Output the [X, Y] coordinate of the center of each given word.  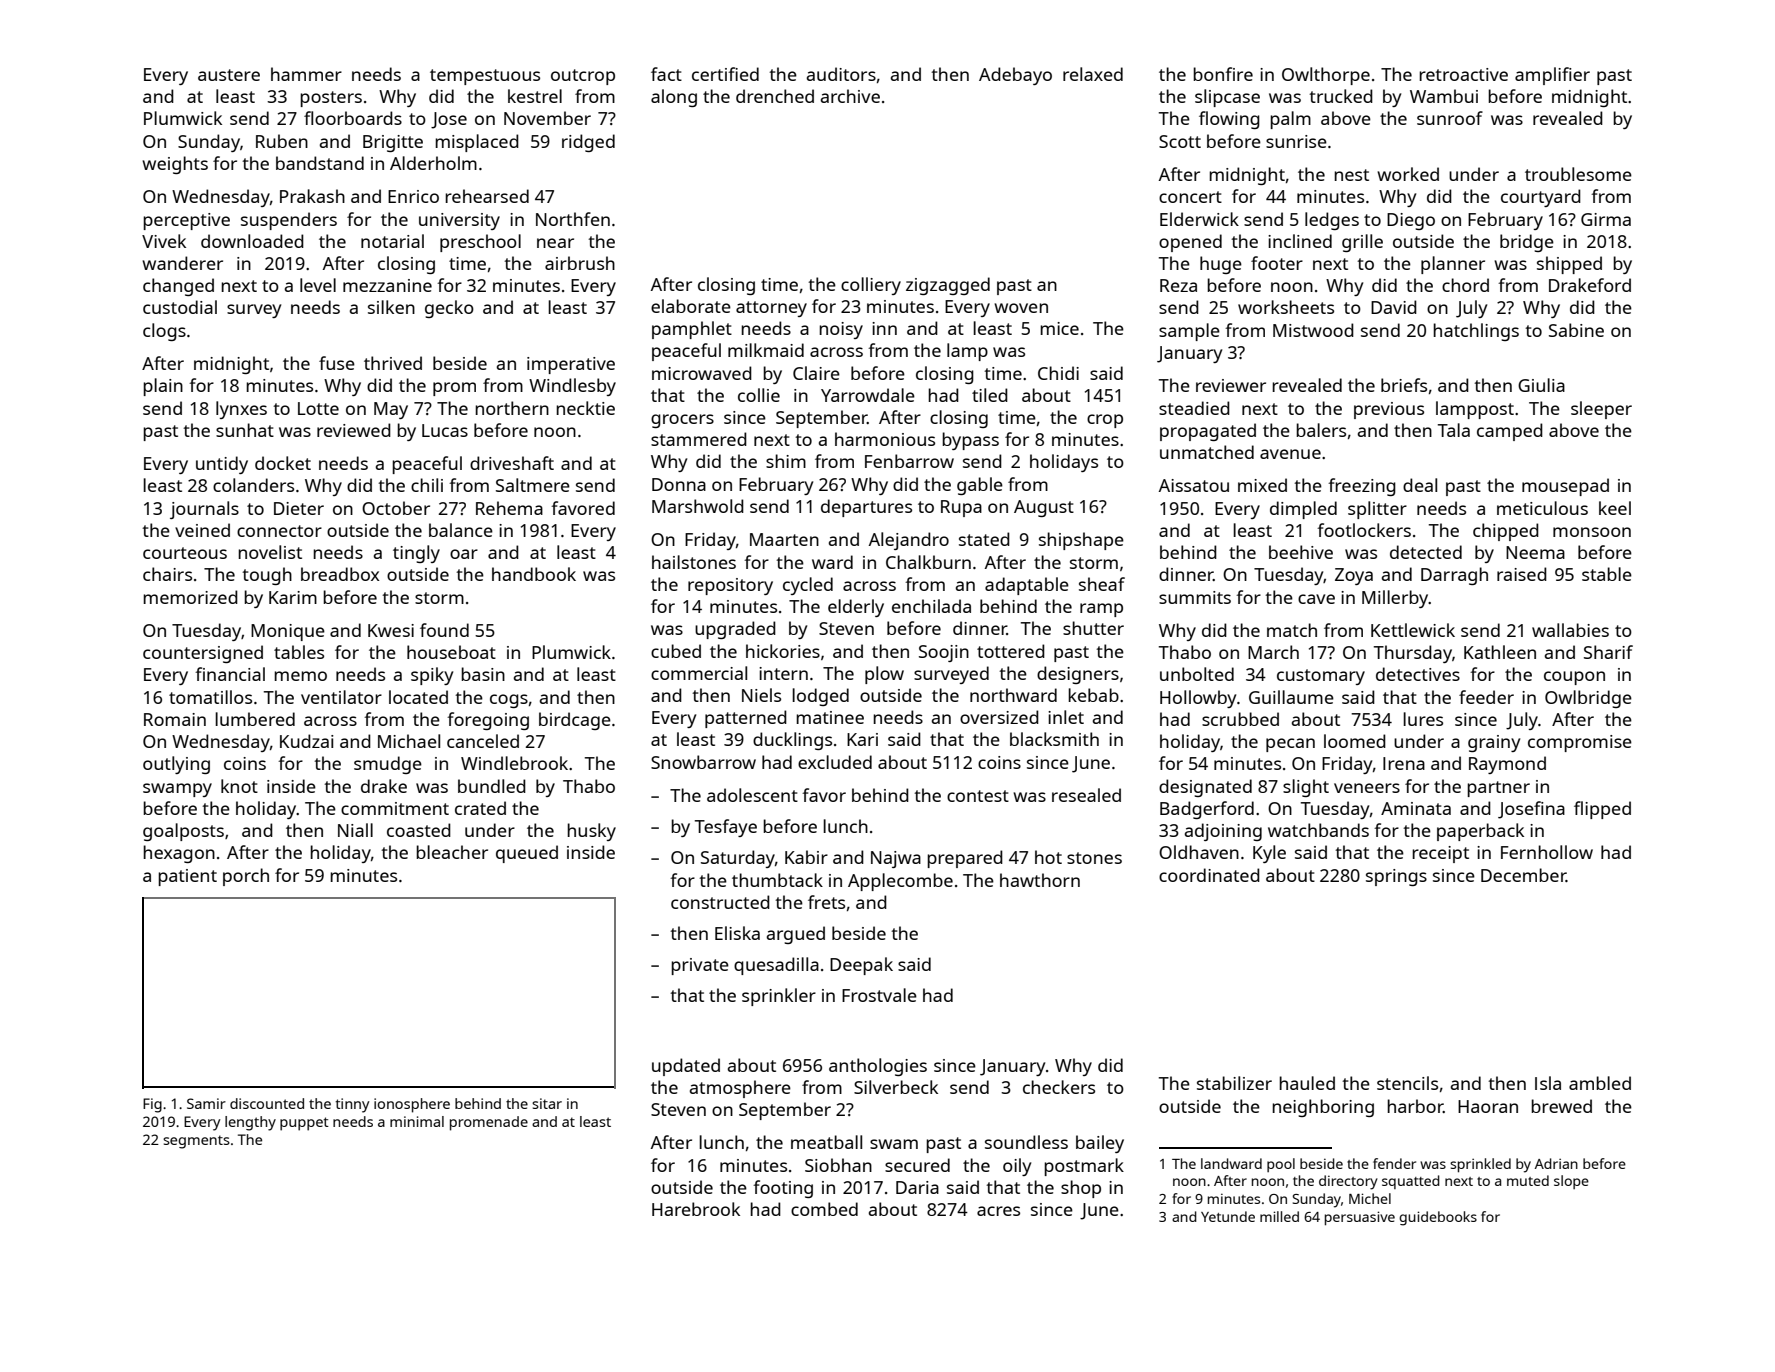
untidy [222, 465]
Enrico [413, 196]
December [1523, 875]
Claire [816, 373]
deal [1420, 485]
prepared [965, 859]
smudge [388, 765]
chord [1465, 285]
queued [527, 854]
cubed [676, 651]
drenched [775, 96]
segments [196, 1142]
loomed [1355, 741]
